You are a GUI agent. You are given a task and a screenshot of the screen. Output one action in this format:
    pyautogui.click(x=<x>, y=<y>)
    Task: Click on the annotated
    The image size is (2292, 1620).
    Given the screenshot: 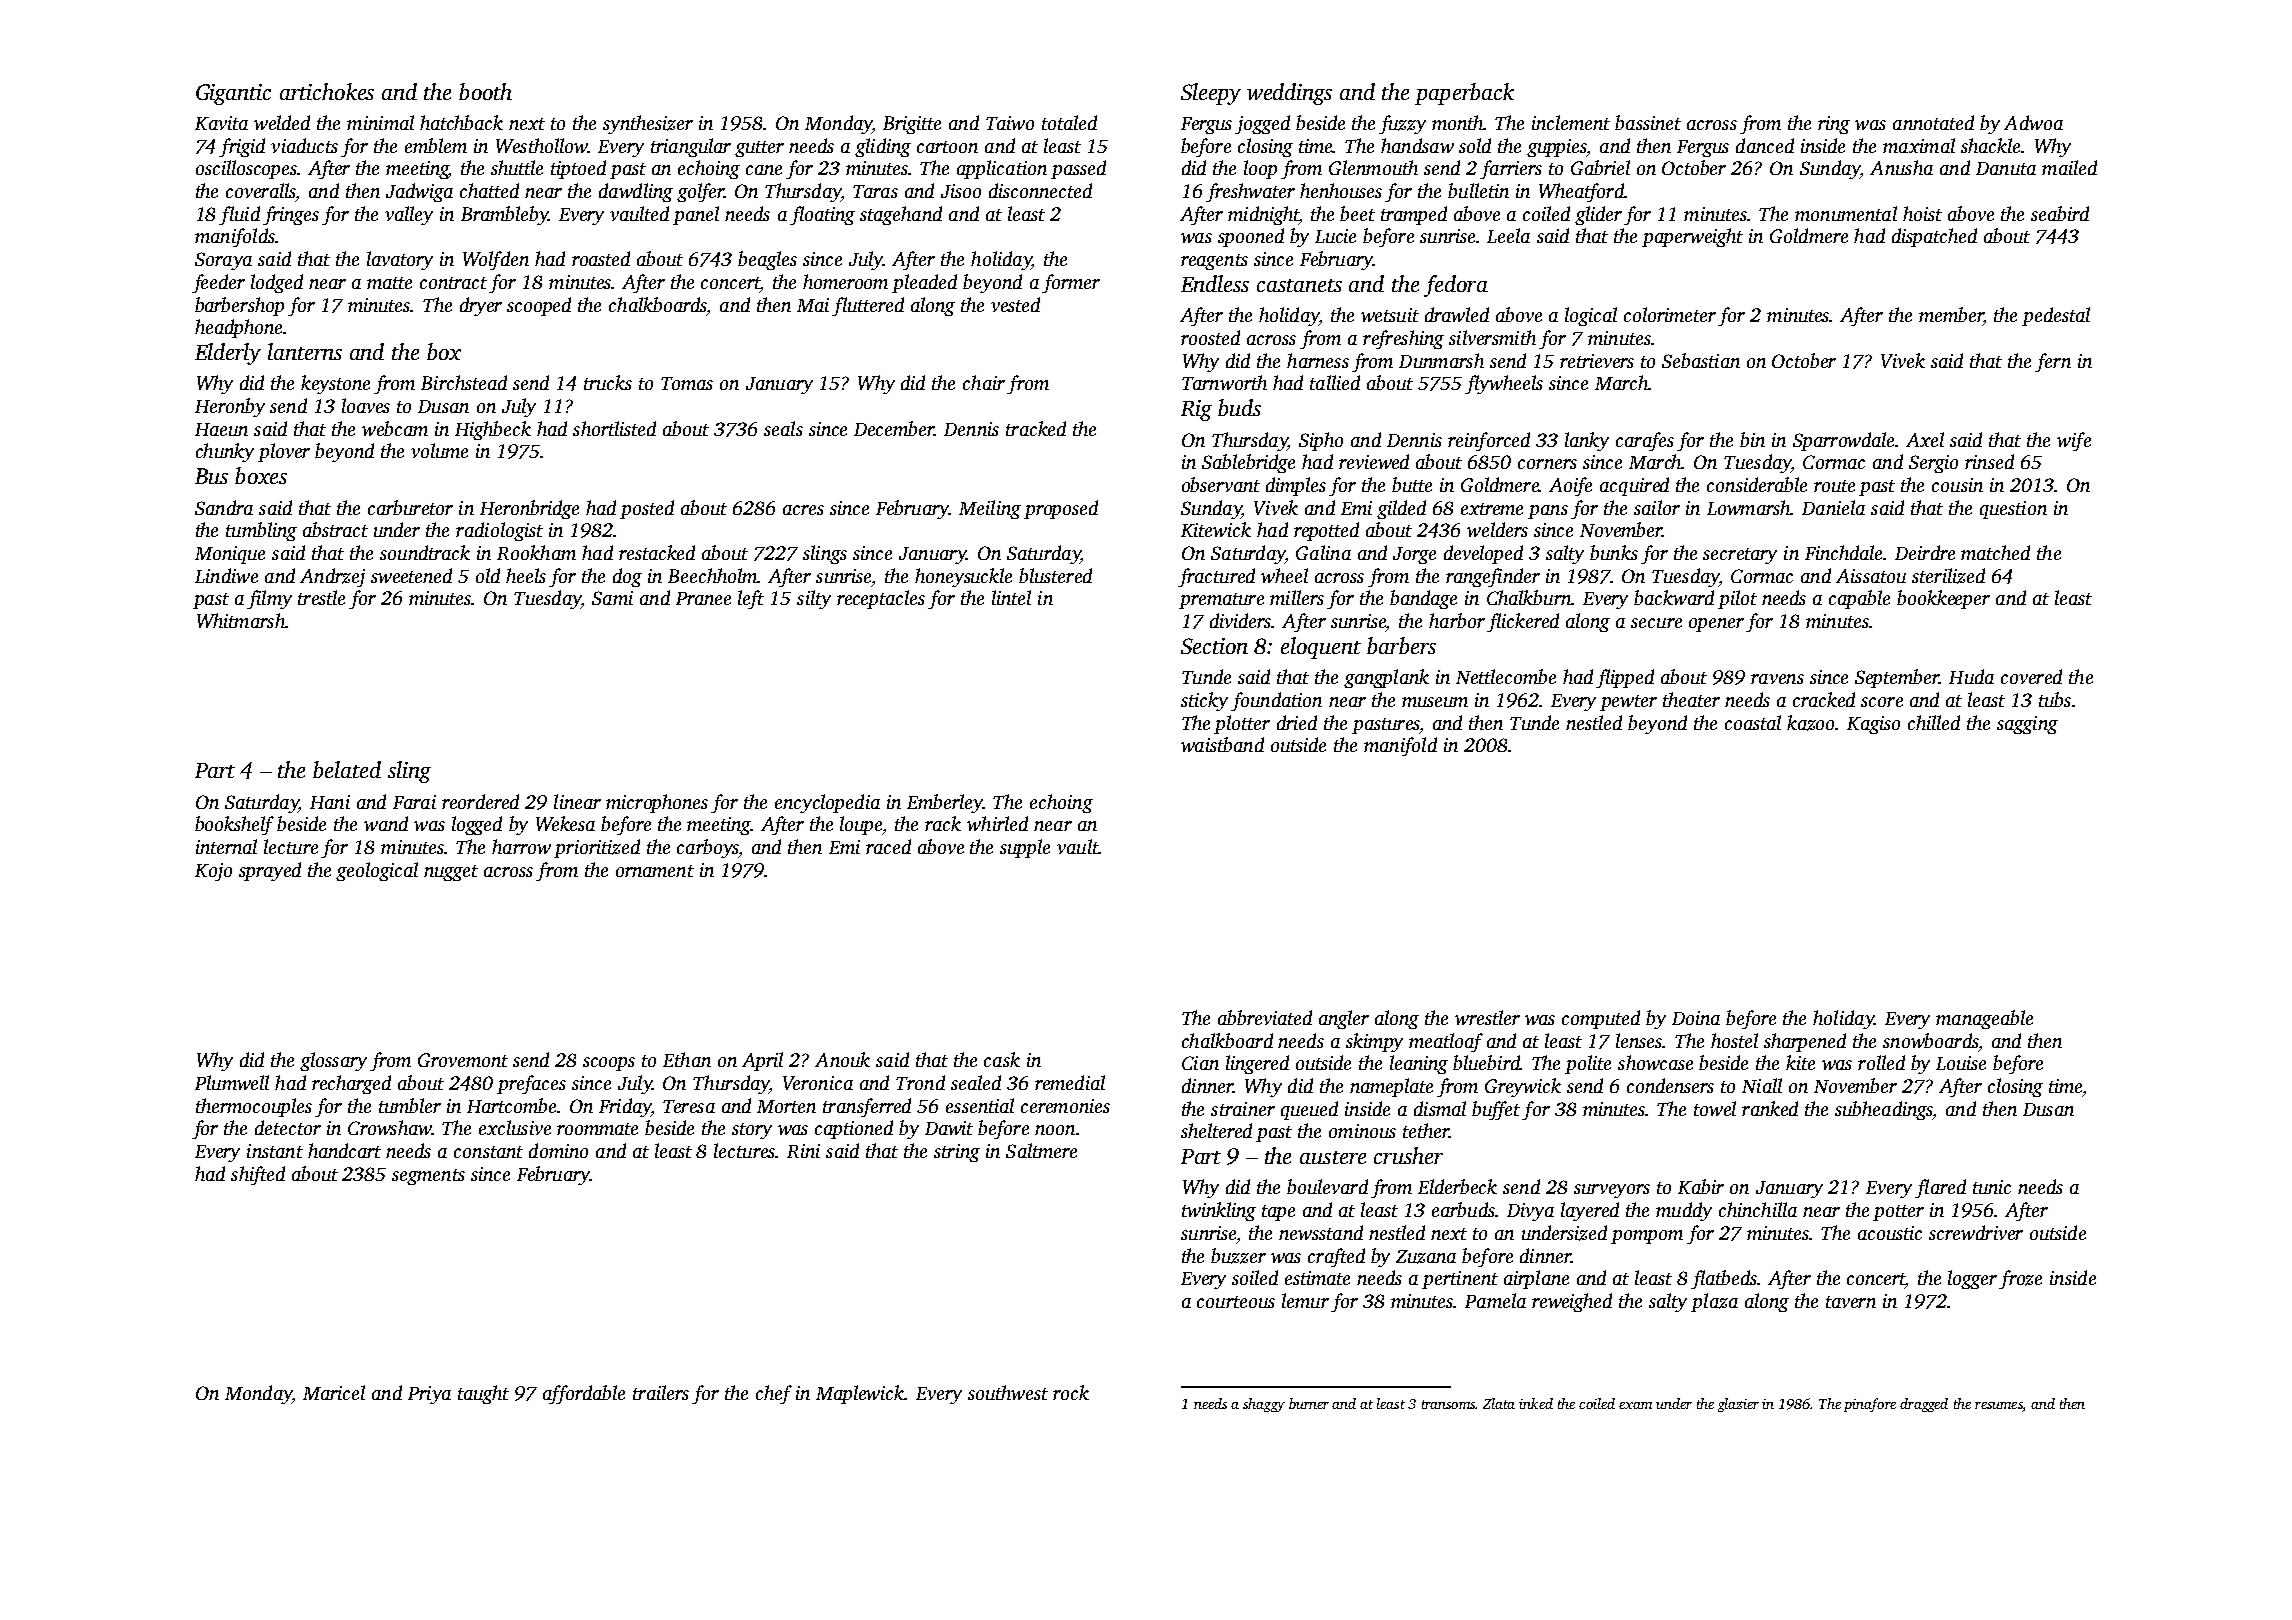 What is the action you would take?
    pyautogui.click(x=1933, y=122)
